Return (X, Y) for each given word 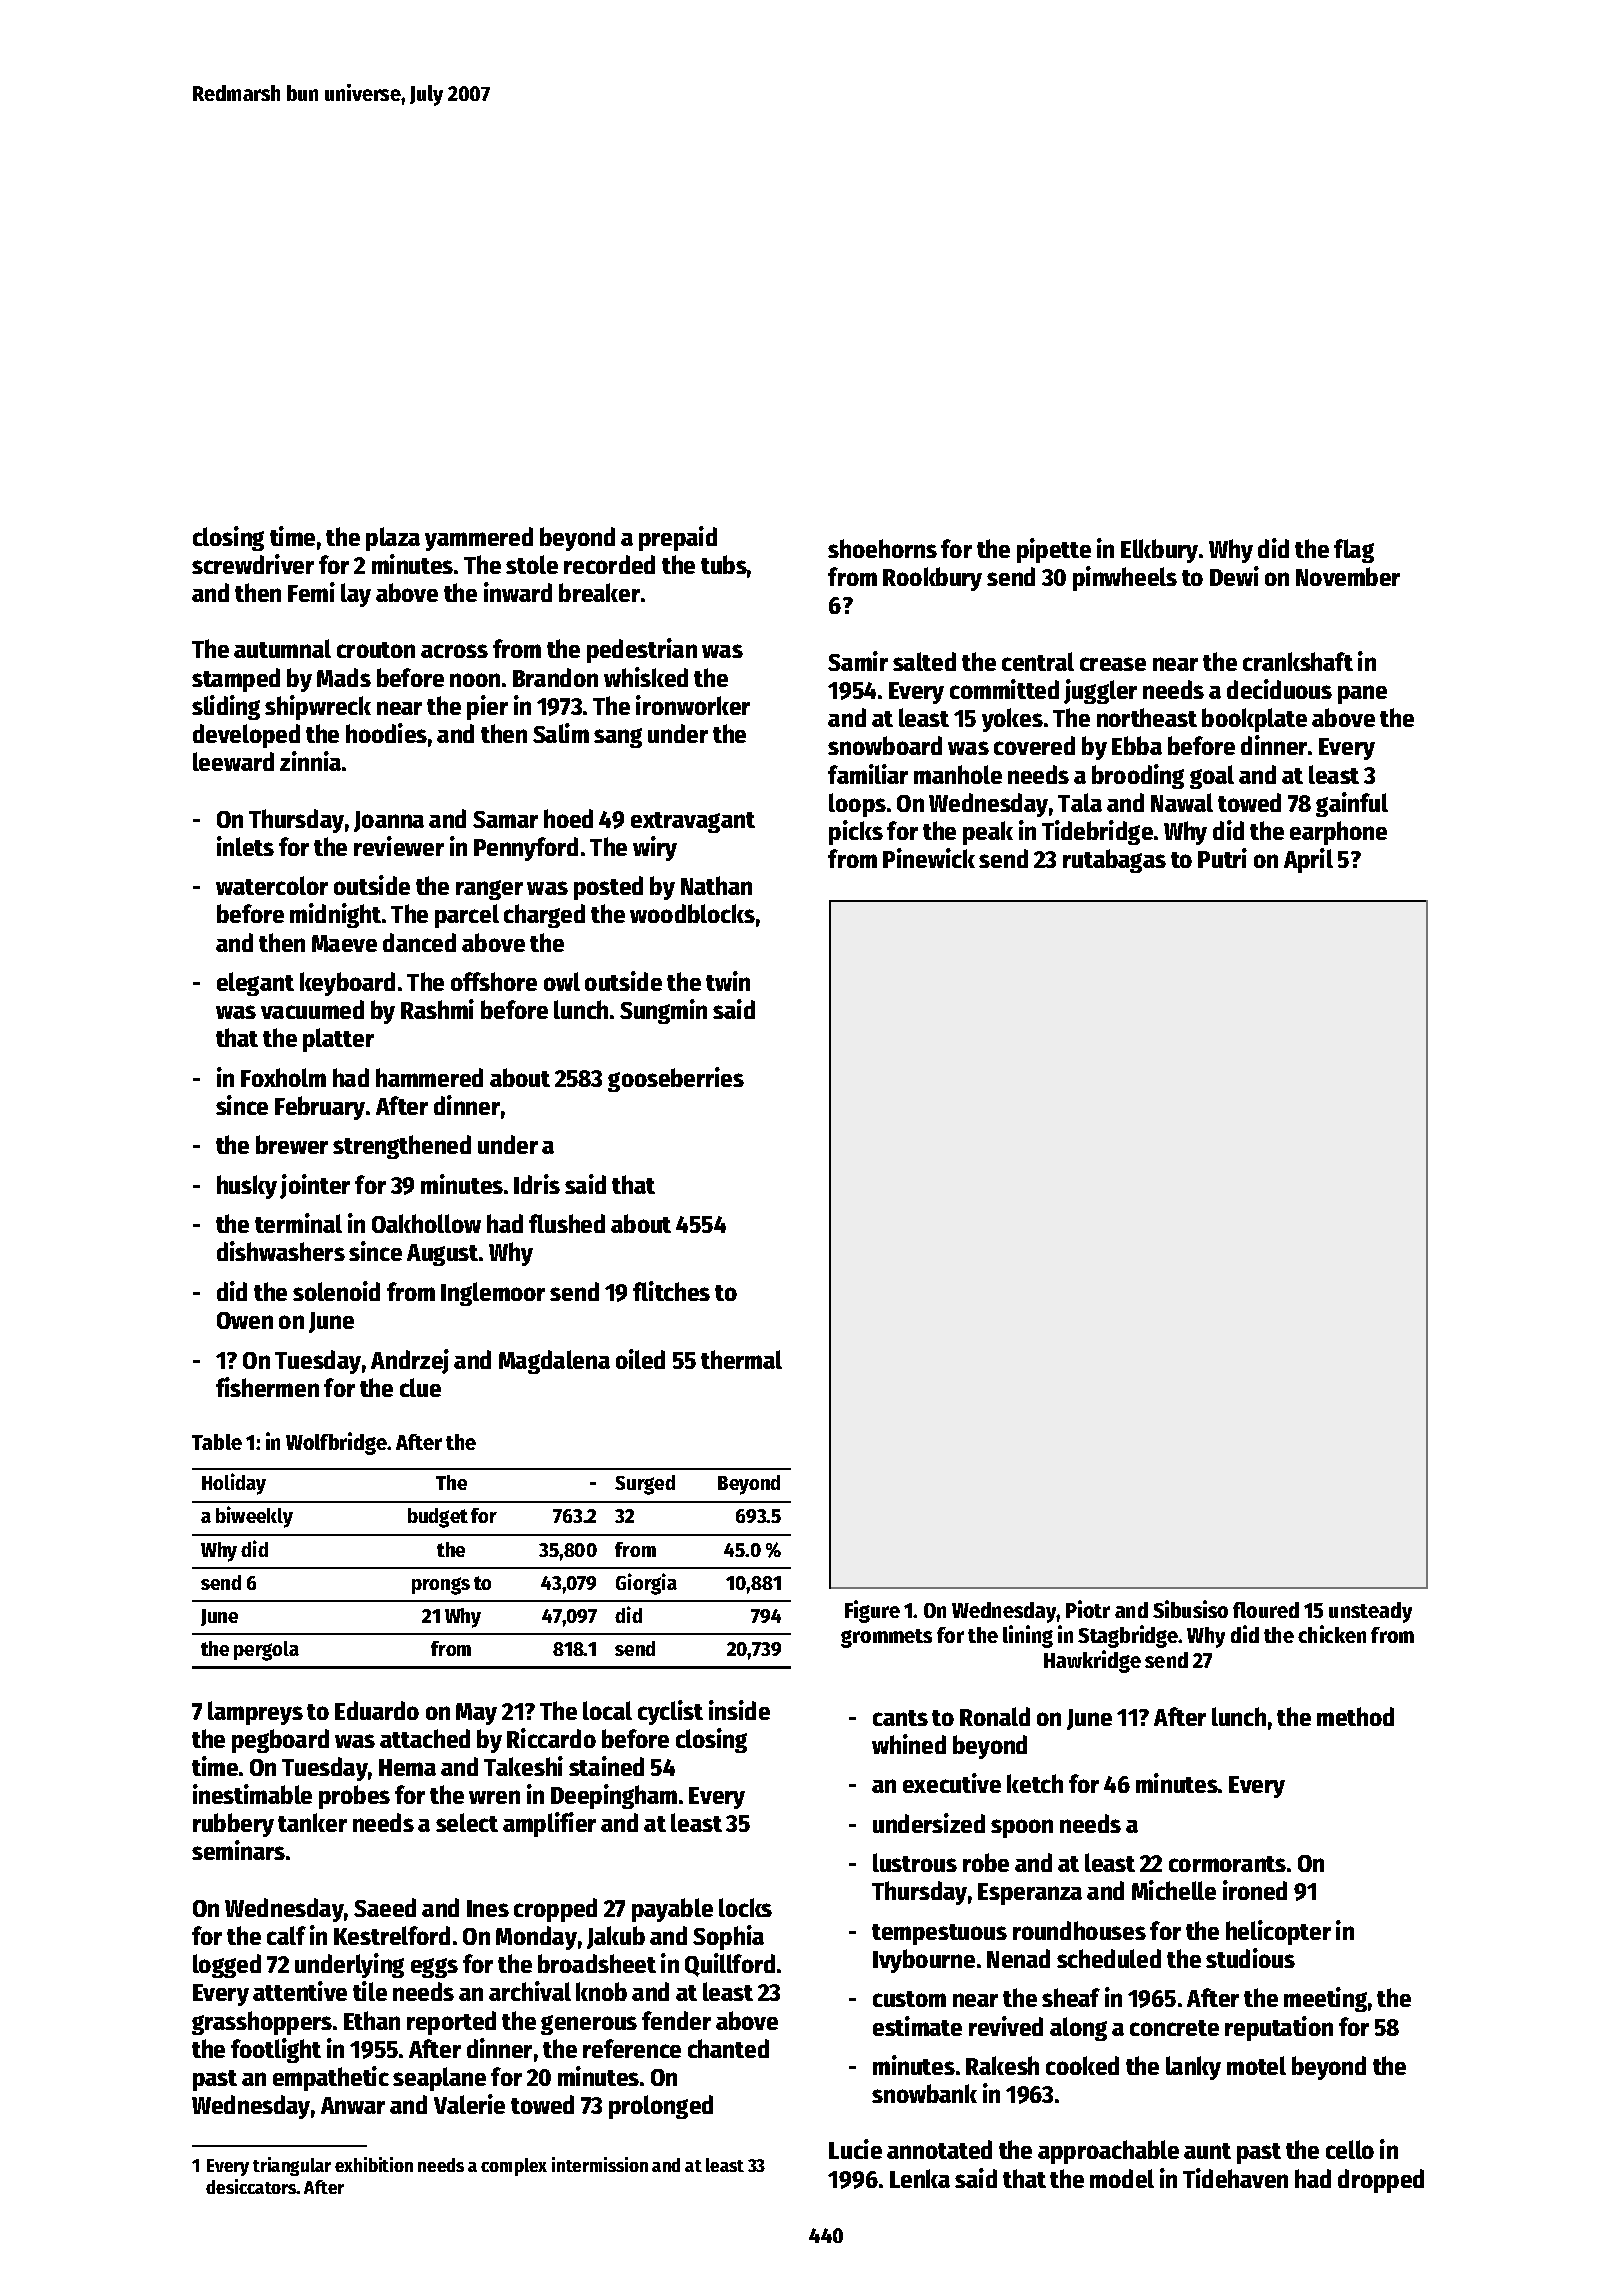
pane (1362, 694)
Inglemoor (493, 1294)
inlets (245, 846)
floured (1266, 1610)
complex (514, 2167)
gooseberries (676, 1079)
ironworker (693, 705)
